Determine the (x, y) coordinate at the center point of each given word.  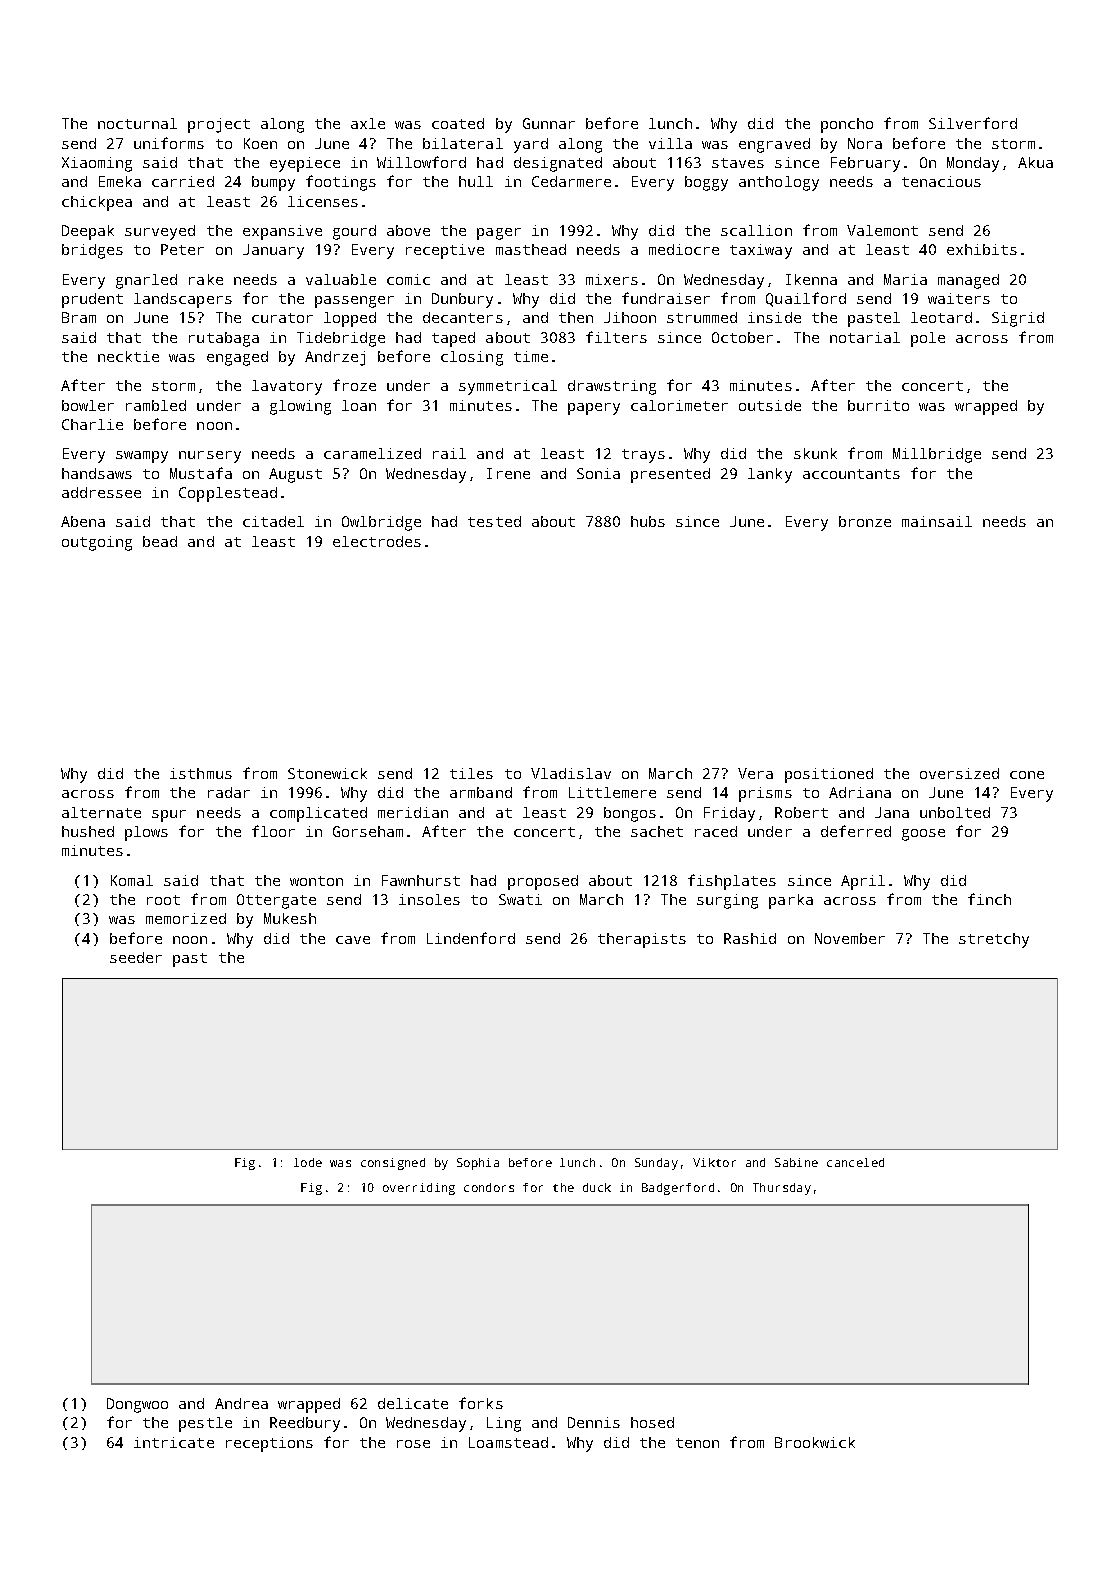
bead (160, 541)
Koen (260, 143)
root (163, 900)
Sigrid (1018, 319)
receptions (269, 1444)
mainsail (937, 521)
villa (670, 143)
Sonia (598, 473)
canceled (855, 1162)
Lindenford (471, 938)
